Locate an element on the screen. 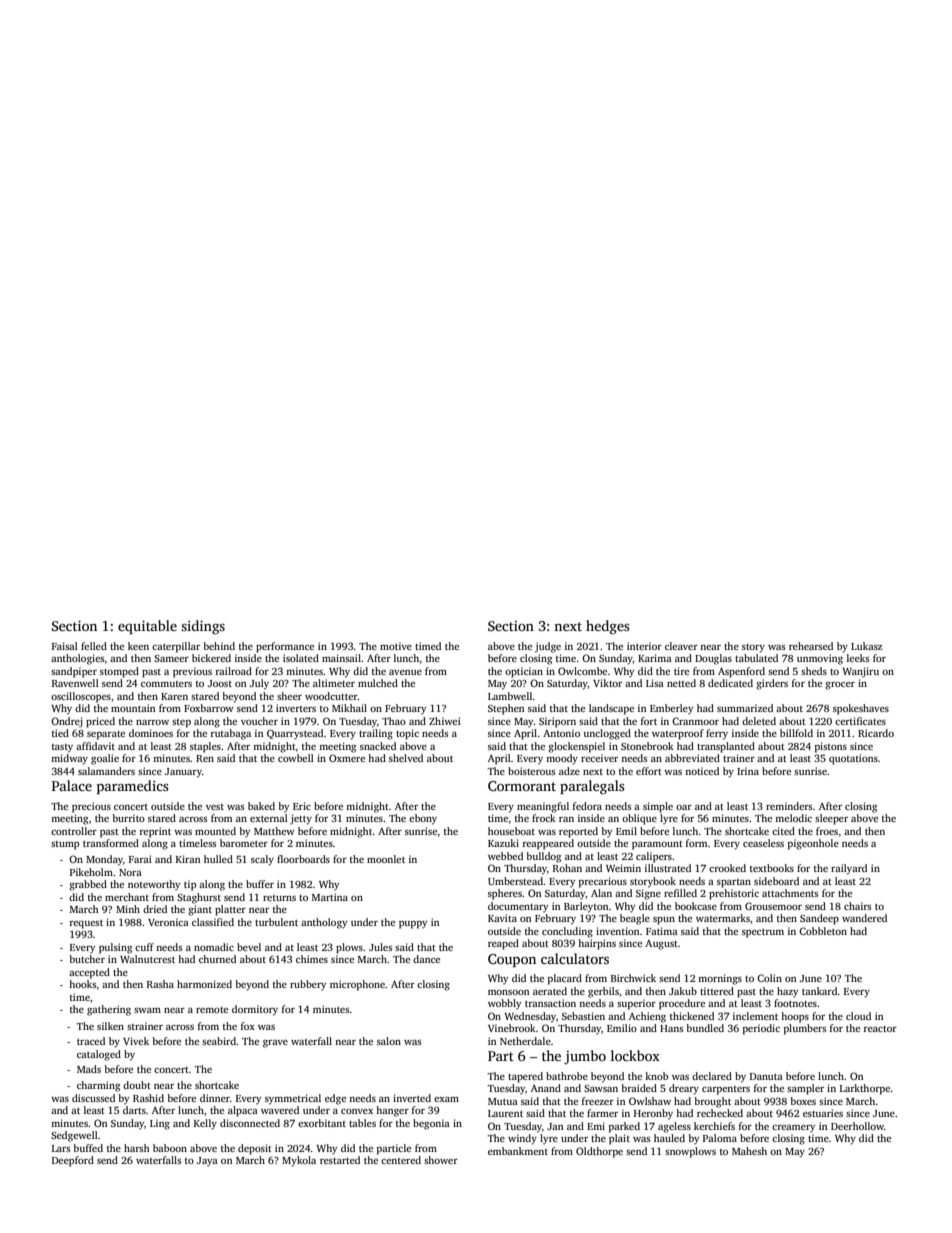  request is located at coordinates (86, 924).
